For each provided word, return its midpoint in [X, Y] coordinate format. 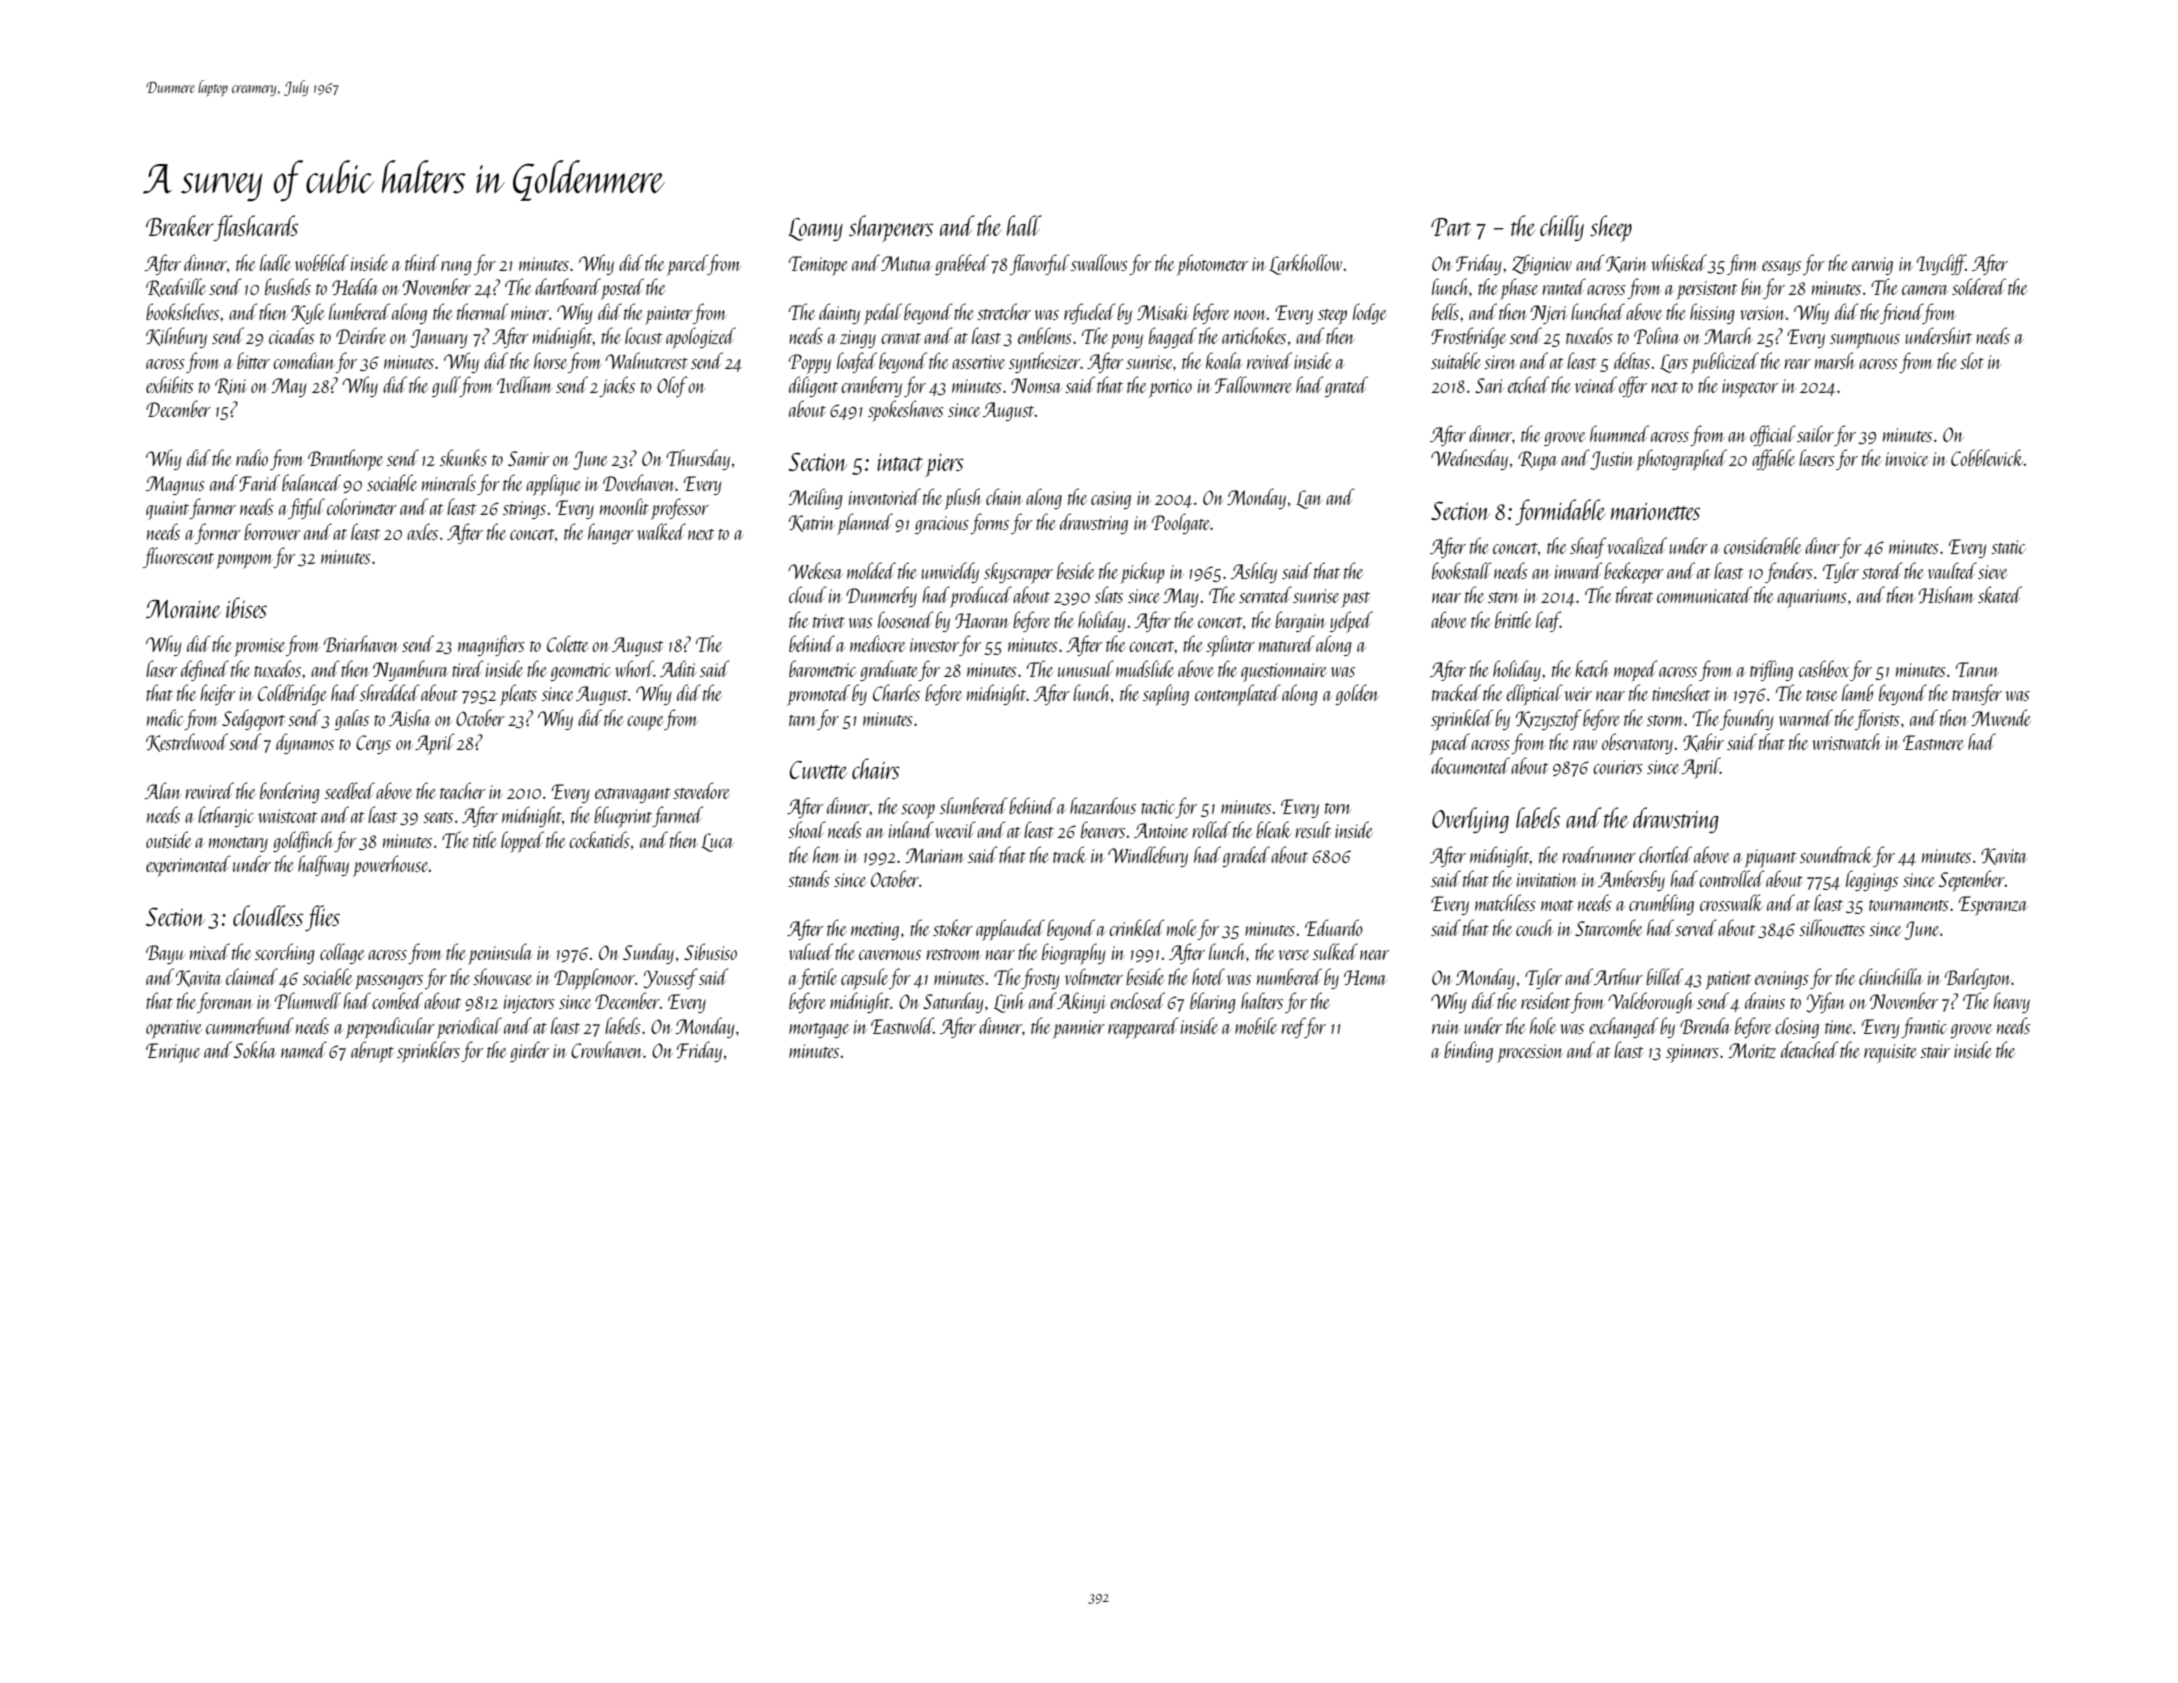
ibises [246, 607]
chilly [1562, 228]
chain [1004, 496]
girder [529, 1051]
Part [1451, 227]
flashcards [256, 228]
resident [1545, 1000]
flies [322, 918]
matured [1286, 643]
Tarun [1977, 669]
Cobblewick [1987, 457]
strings [524, 510]
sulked [1335, 951]
